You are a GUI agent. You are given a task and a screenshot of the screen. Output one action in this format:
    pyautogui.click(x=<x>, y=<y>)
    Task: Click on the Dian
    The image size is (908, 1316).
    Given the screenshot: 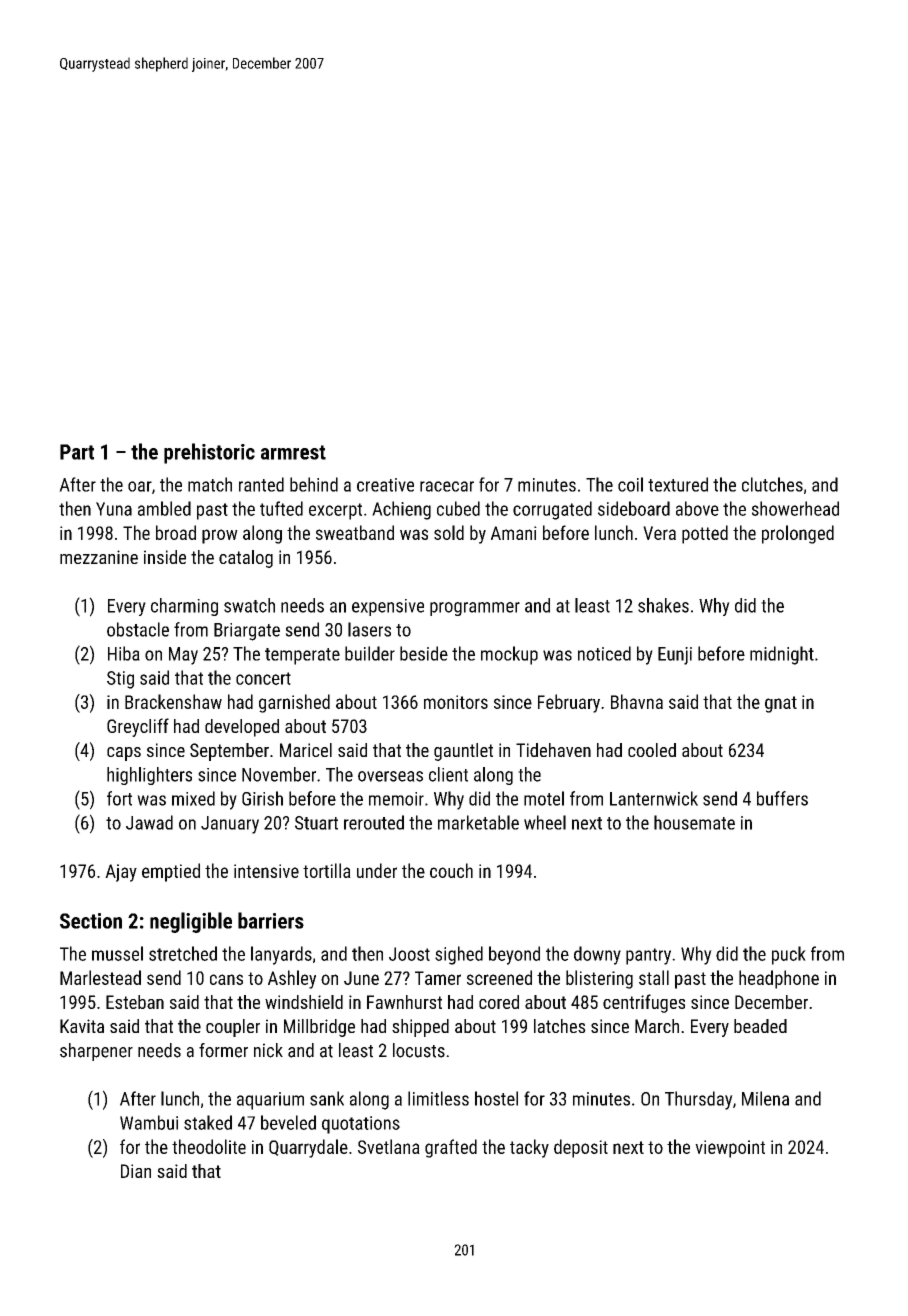 What is the action you would take?
    pyautogui.click(x=136, y=1171)
